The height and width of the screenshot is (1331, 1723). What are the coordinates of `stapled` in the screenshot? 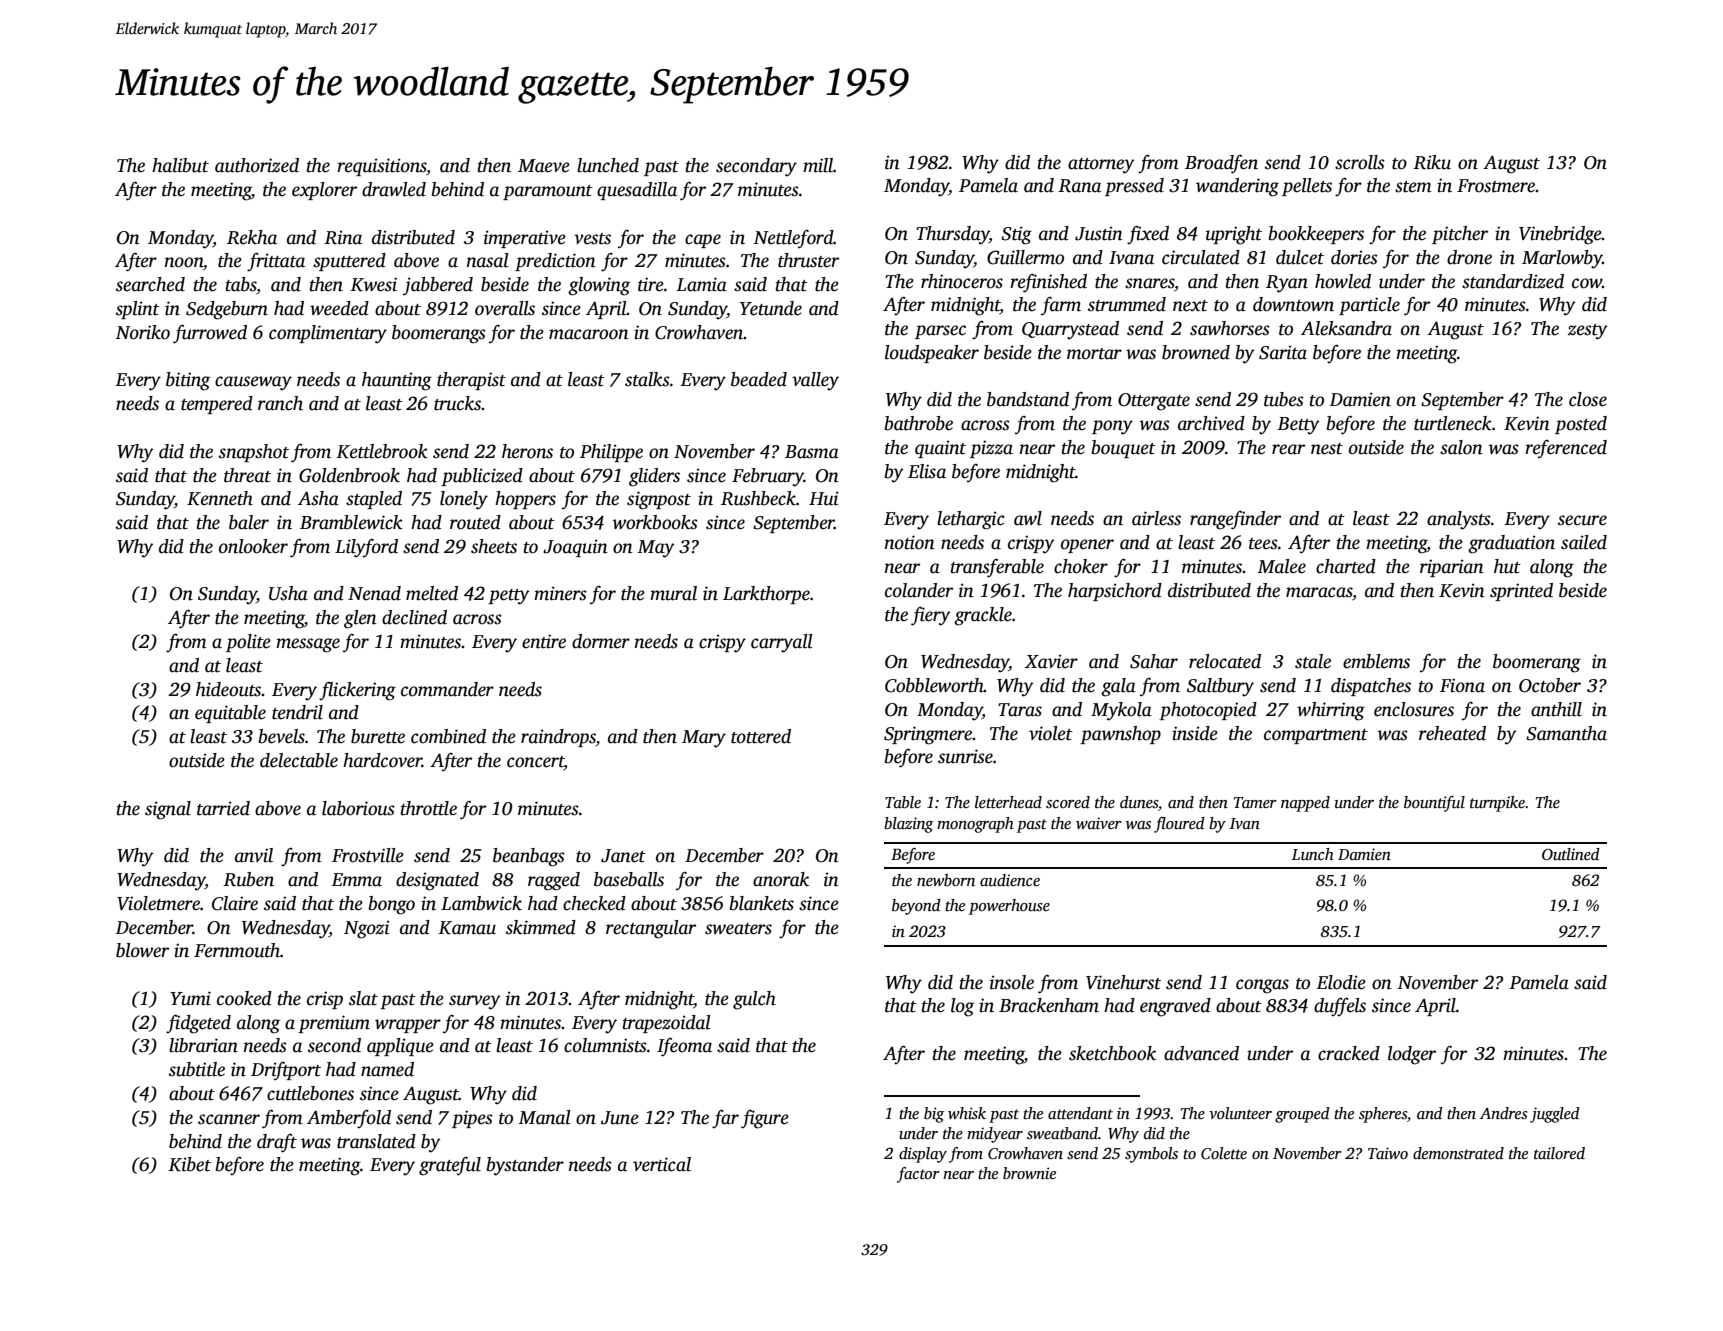 It's located at (374, 500).
